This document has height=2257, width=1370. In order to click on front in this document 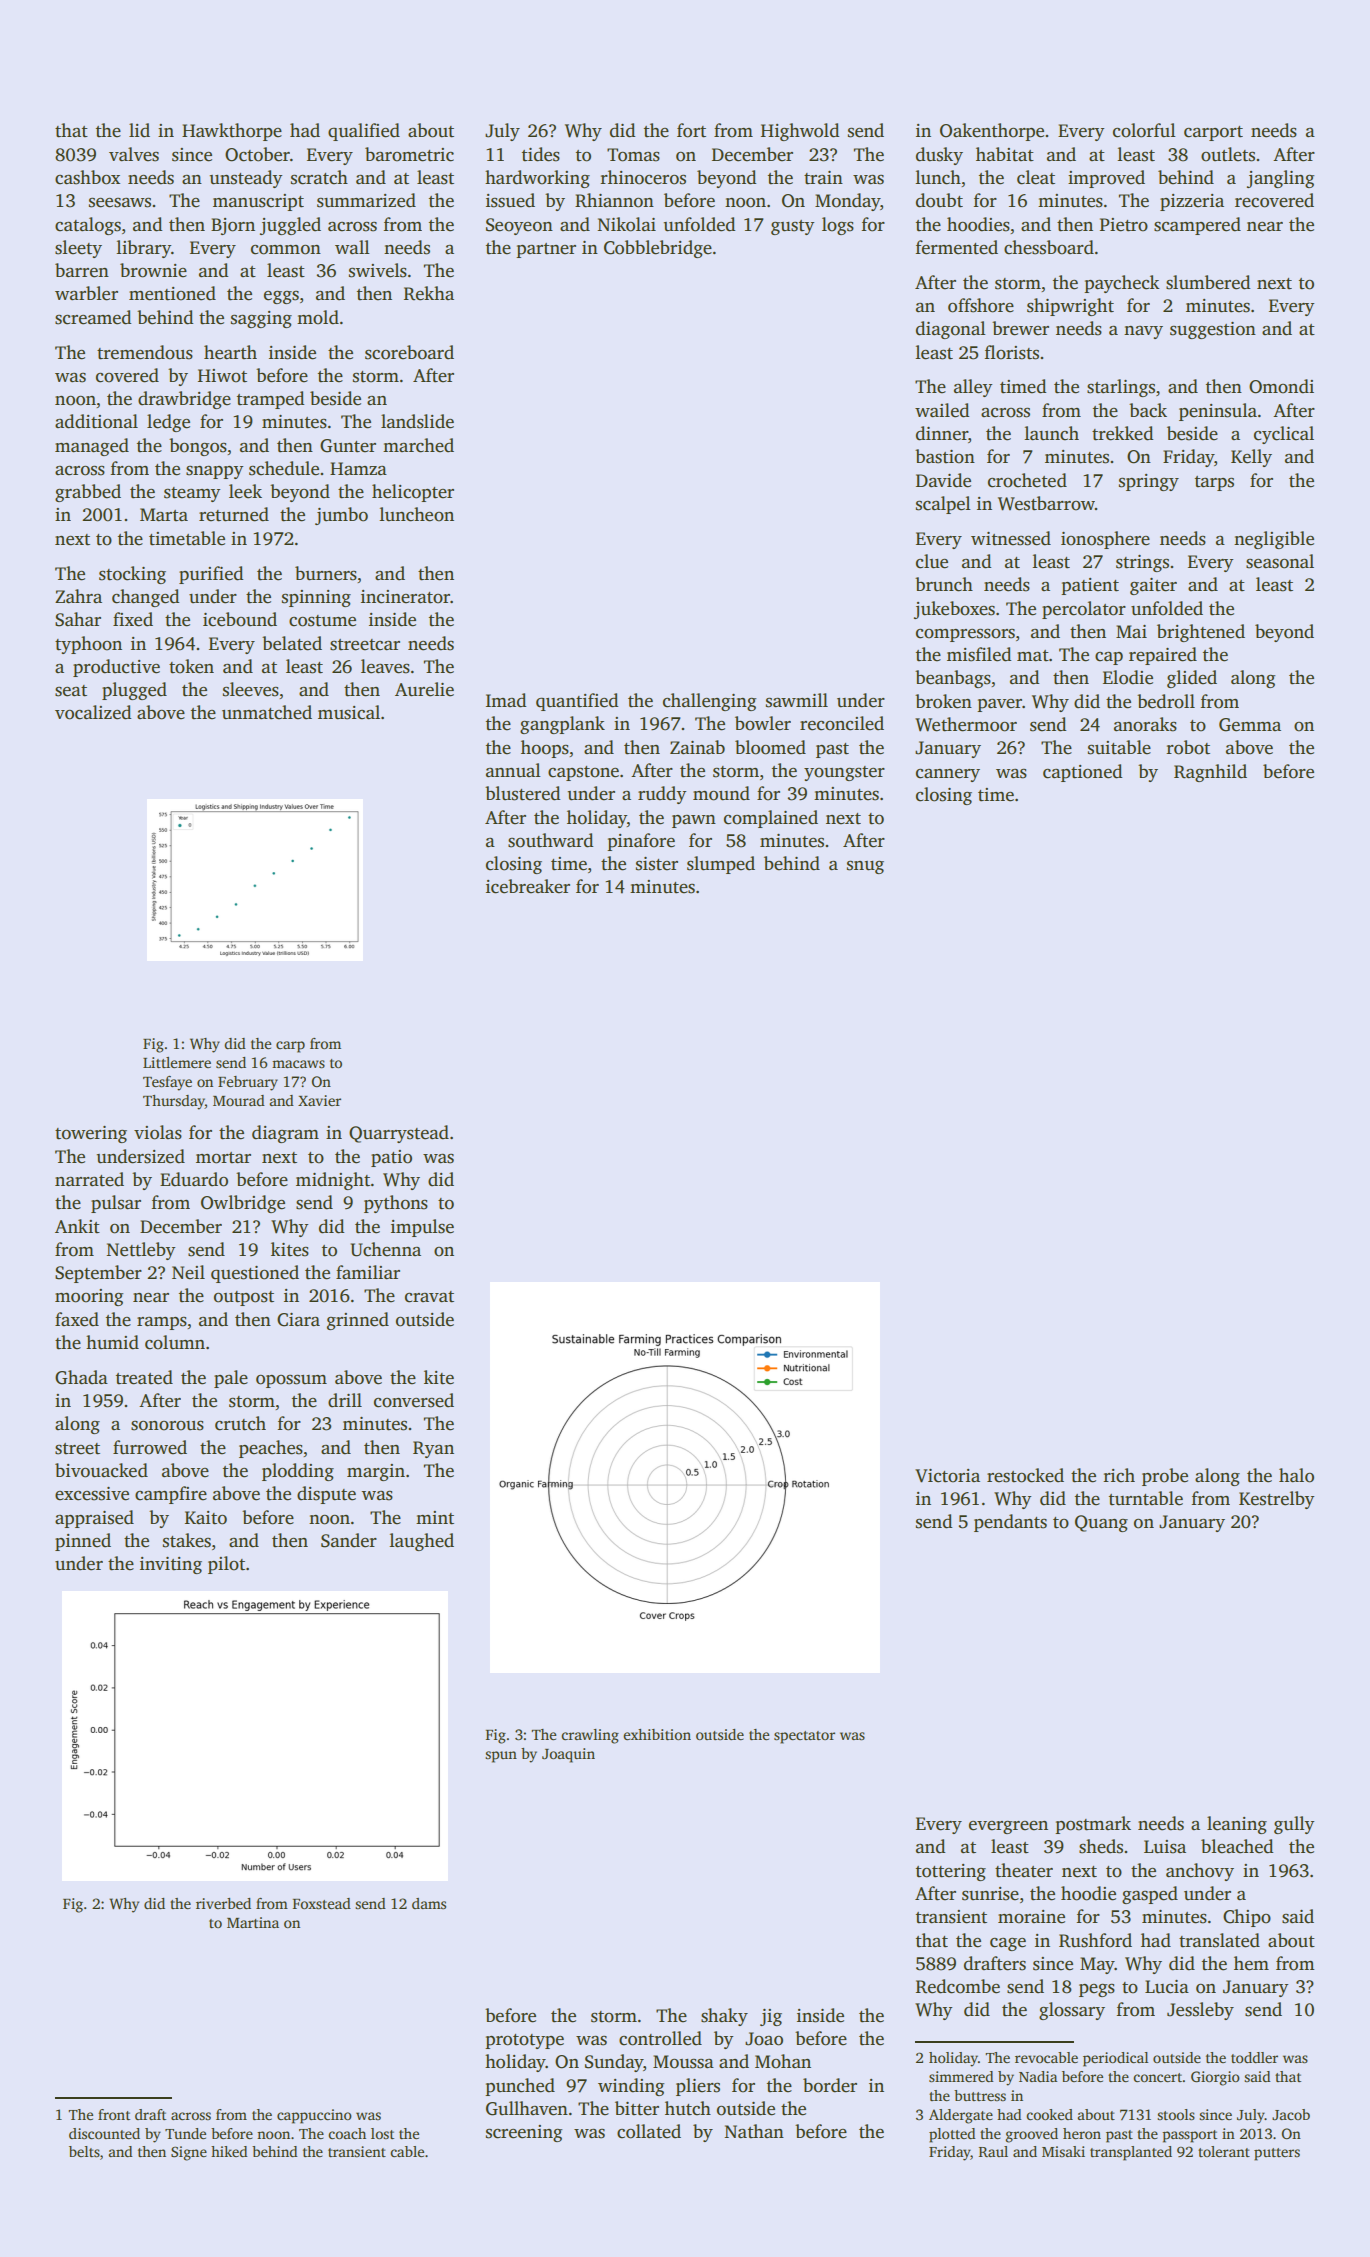, I will do `click(114, 2114)`.
